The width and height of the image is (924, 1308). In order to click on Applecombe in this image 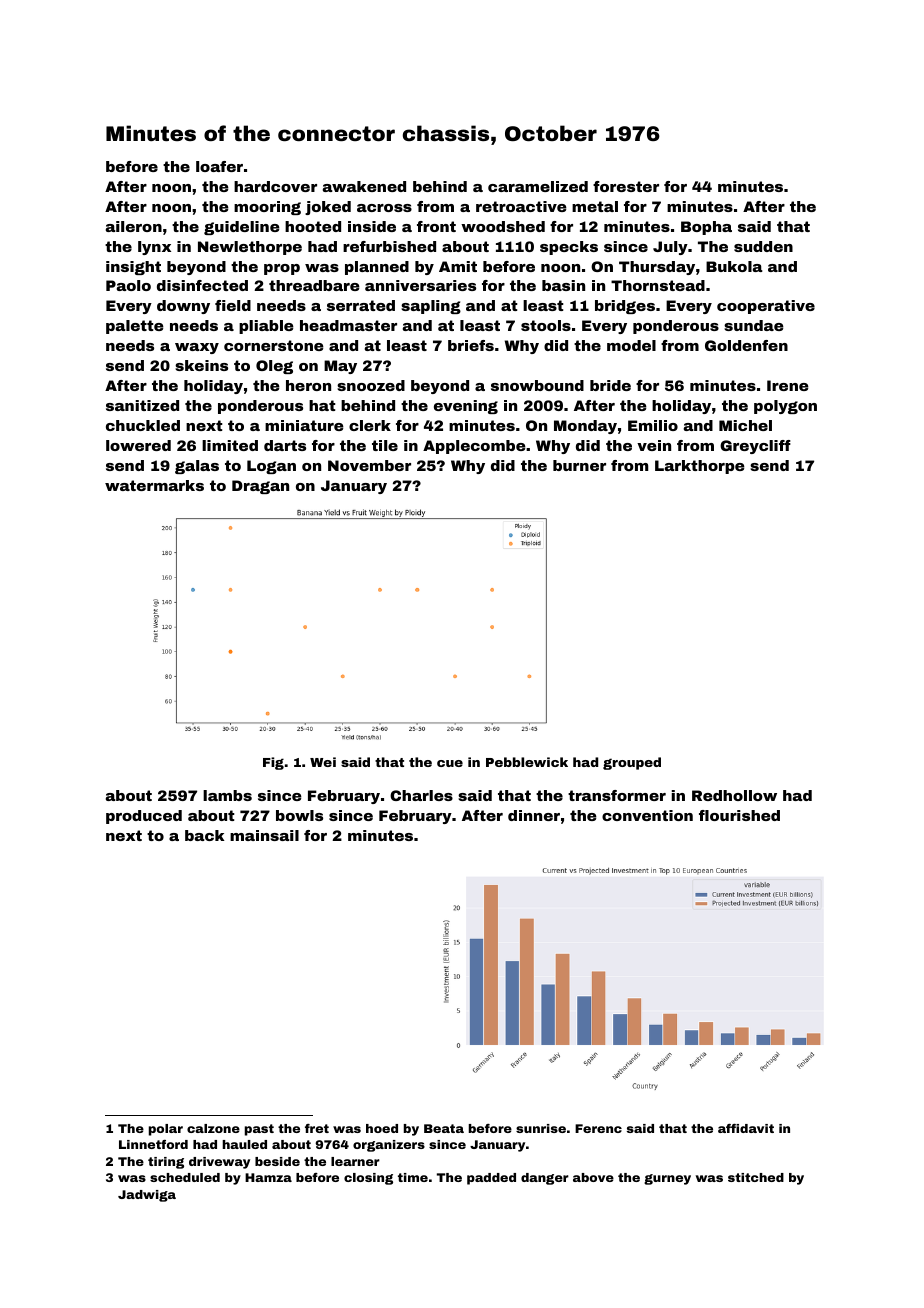, I will do `click(474, 447)`.
